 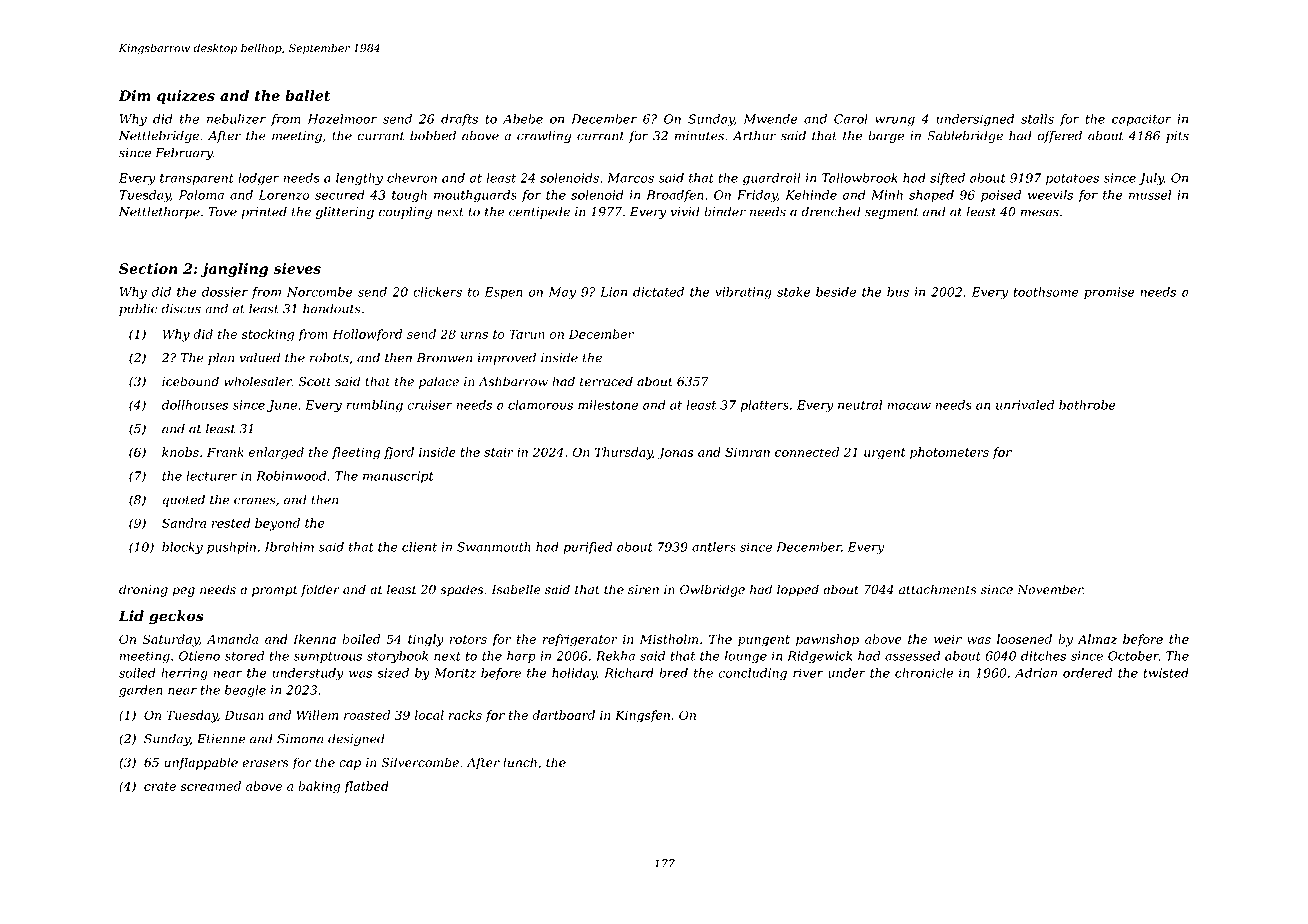 I want to click on bathrobe, so click(x=1087, y=405).
